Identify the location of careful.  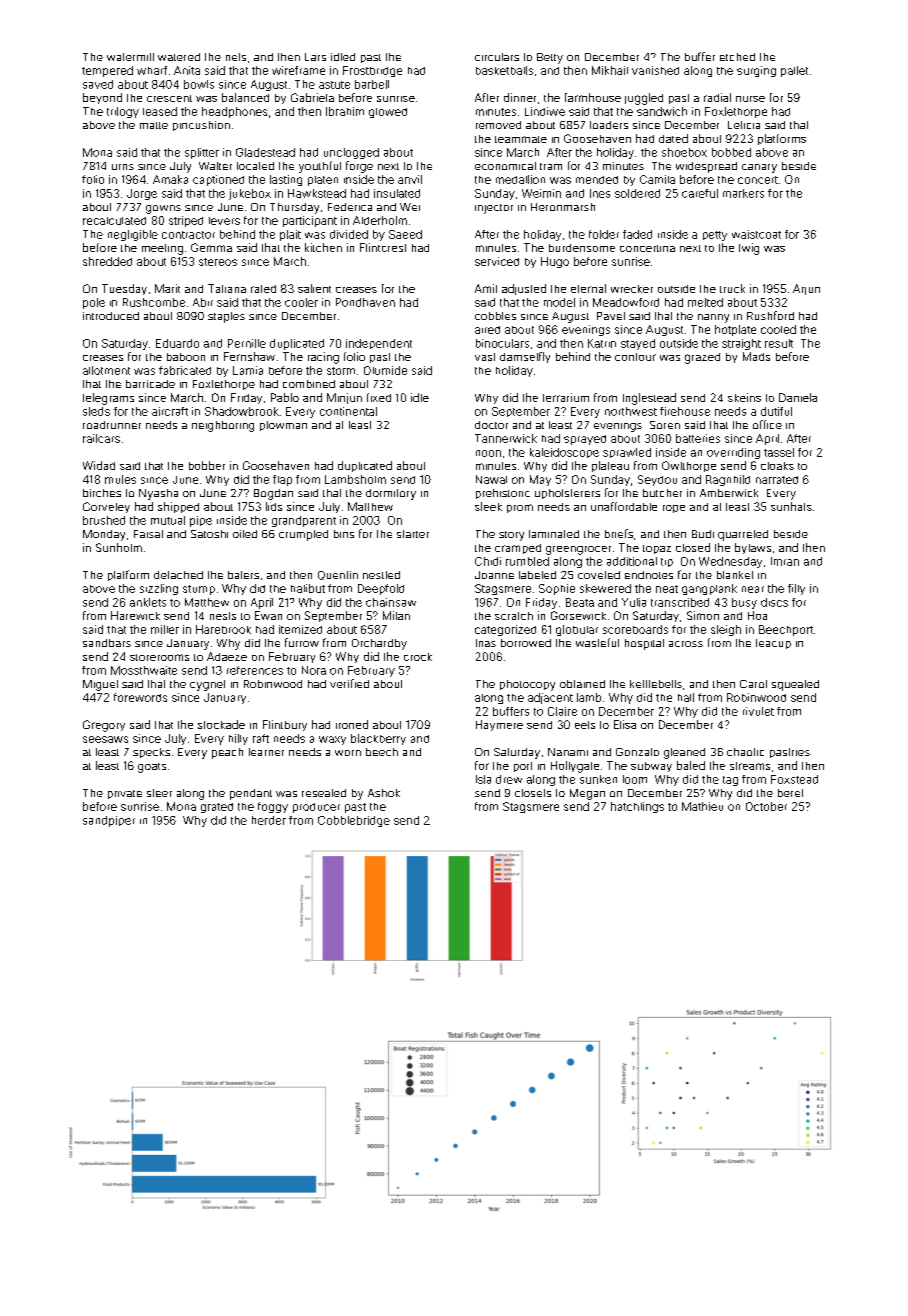
(700, 193).
